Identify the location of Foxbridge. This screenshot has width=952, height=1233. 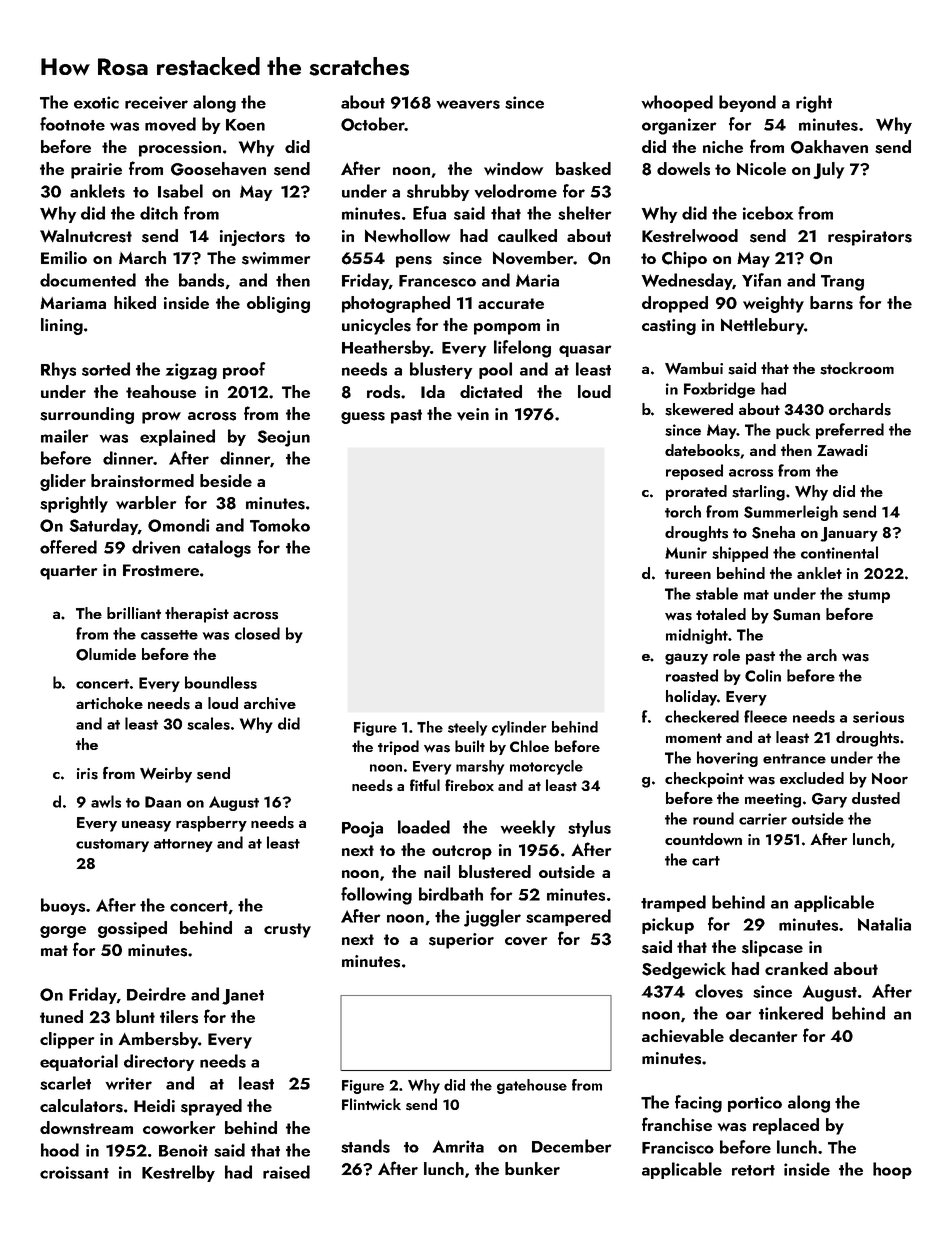
(719, 390).
